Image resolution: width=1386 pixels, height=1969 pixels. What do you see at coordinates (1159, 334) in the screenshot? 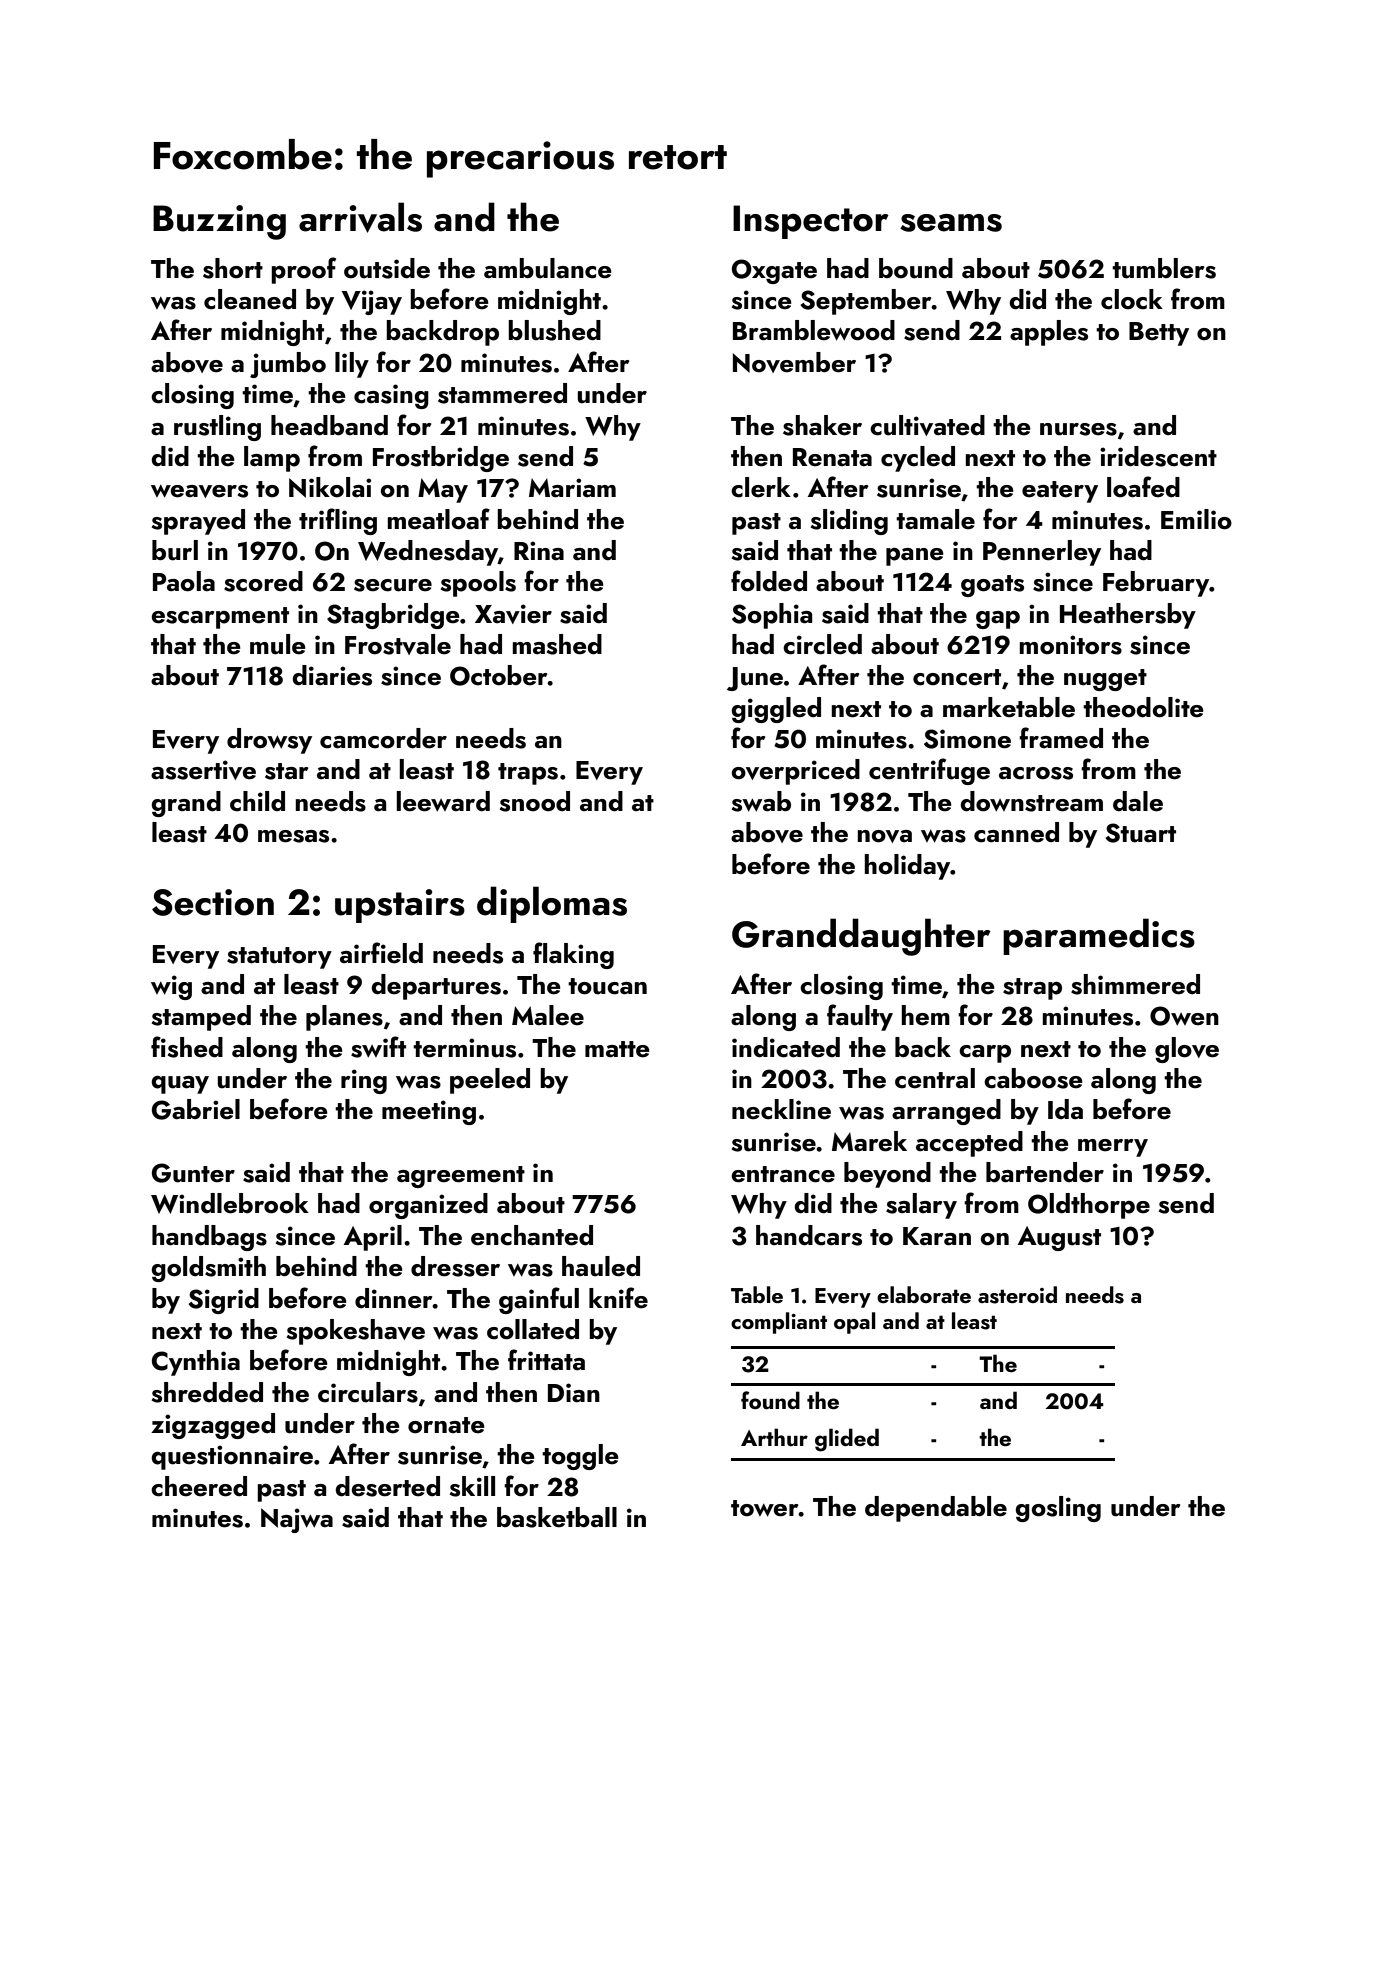
I see `Betty` at bounding box center [1159, 334].
